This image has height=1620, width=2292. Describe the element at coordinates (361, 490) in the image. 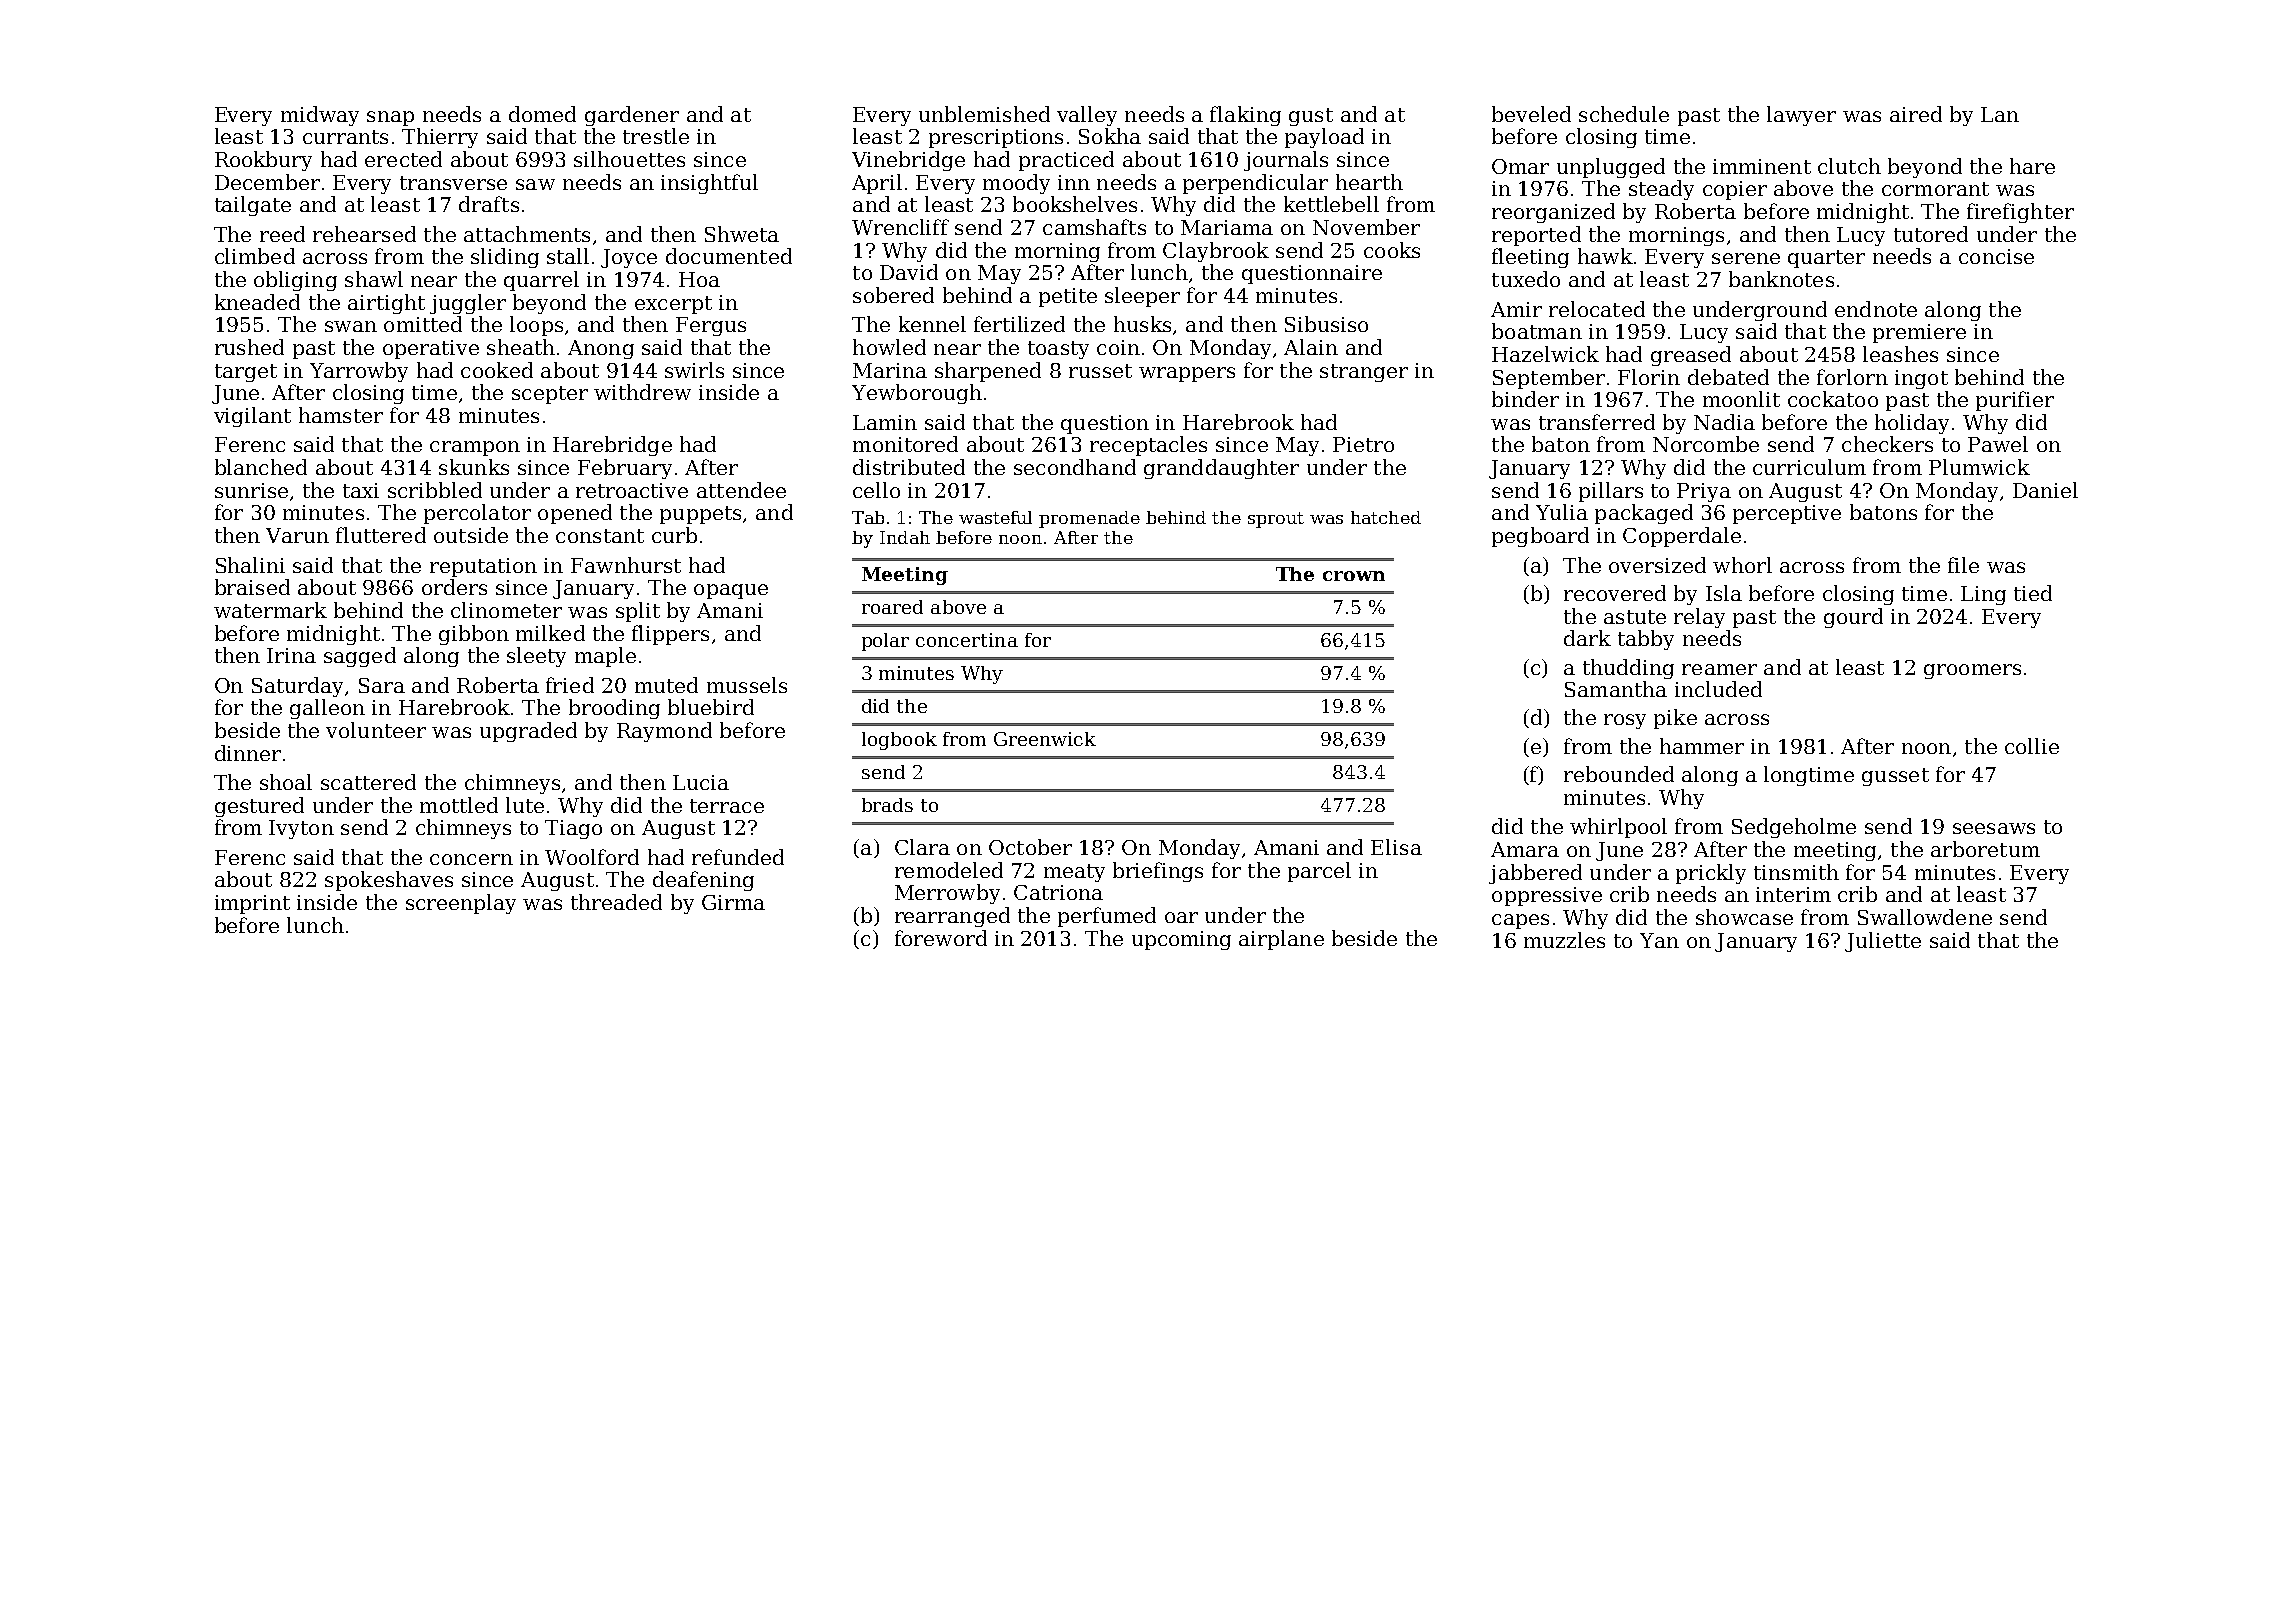

I see `taxi` at that location.
